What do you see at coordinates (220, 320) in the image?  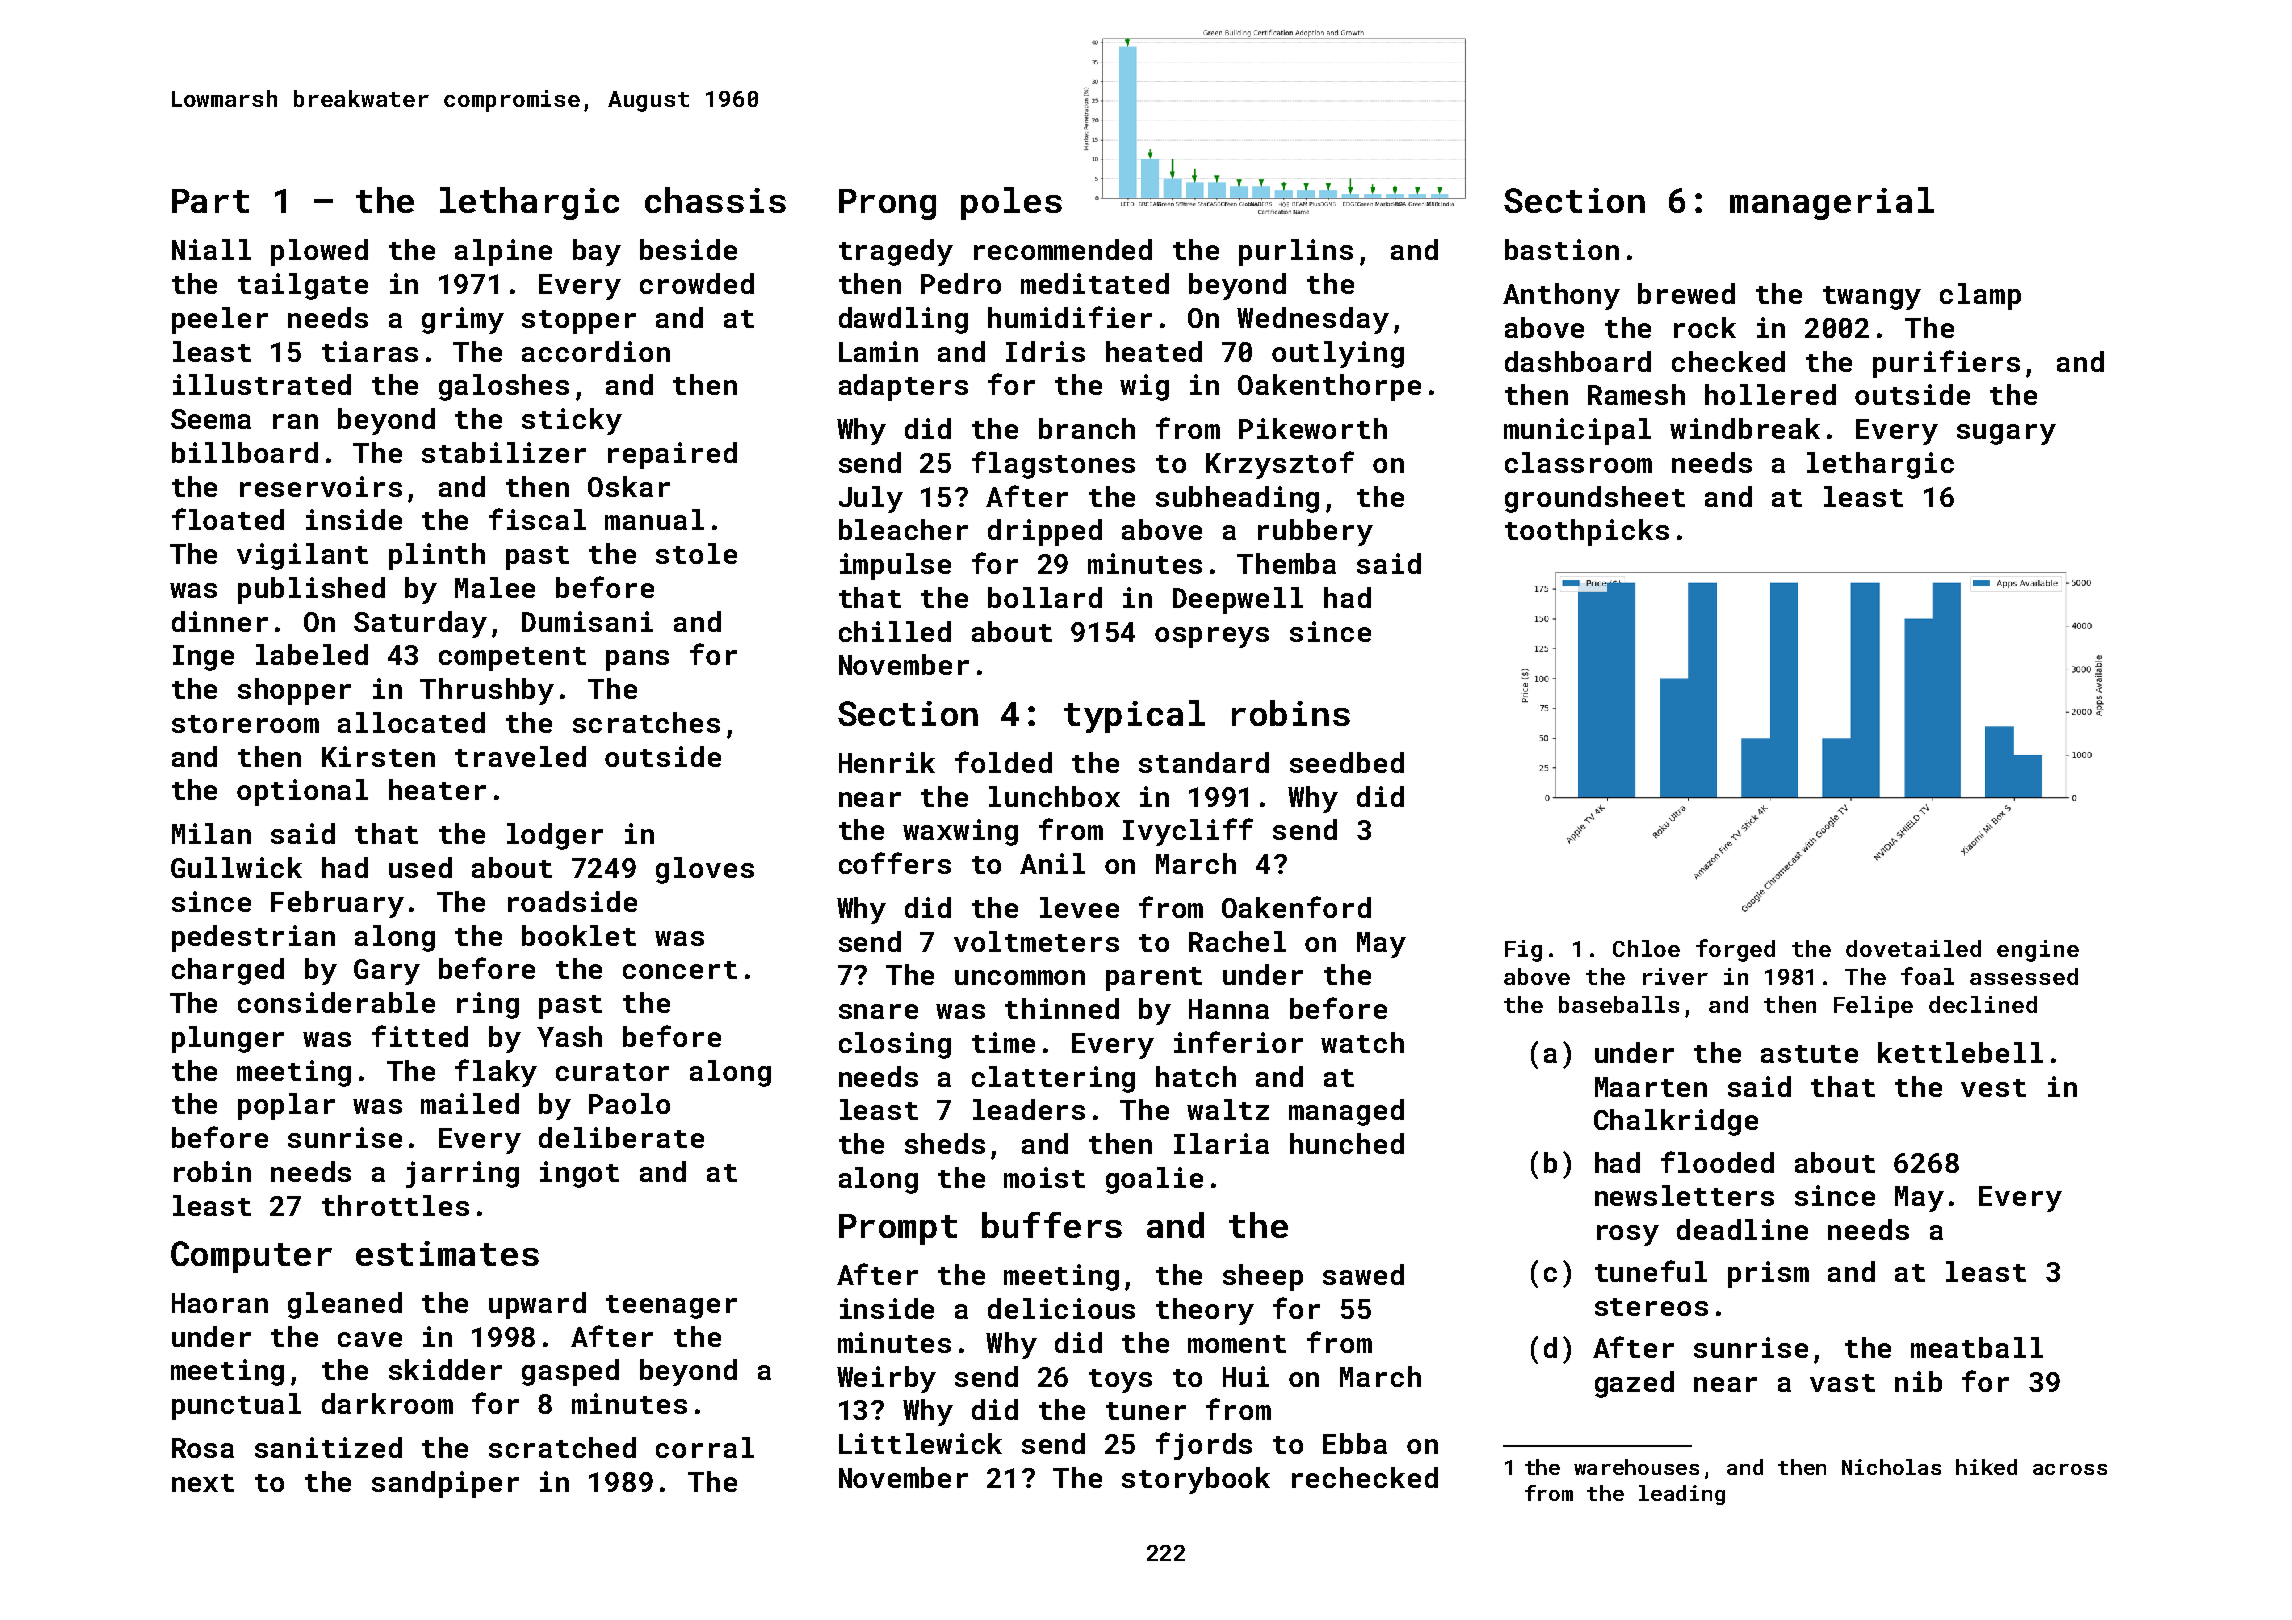 I see `peeler` at bounding box center [220, 320].
